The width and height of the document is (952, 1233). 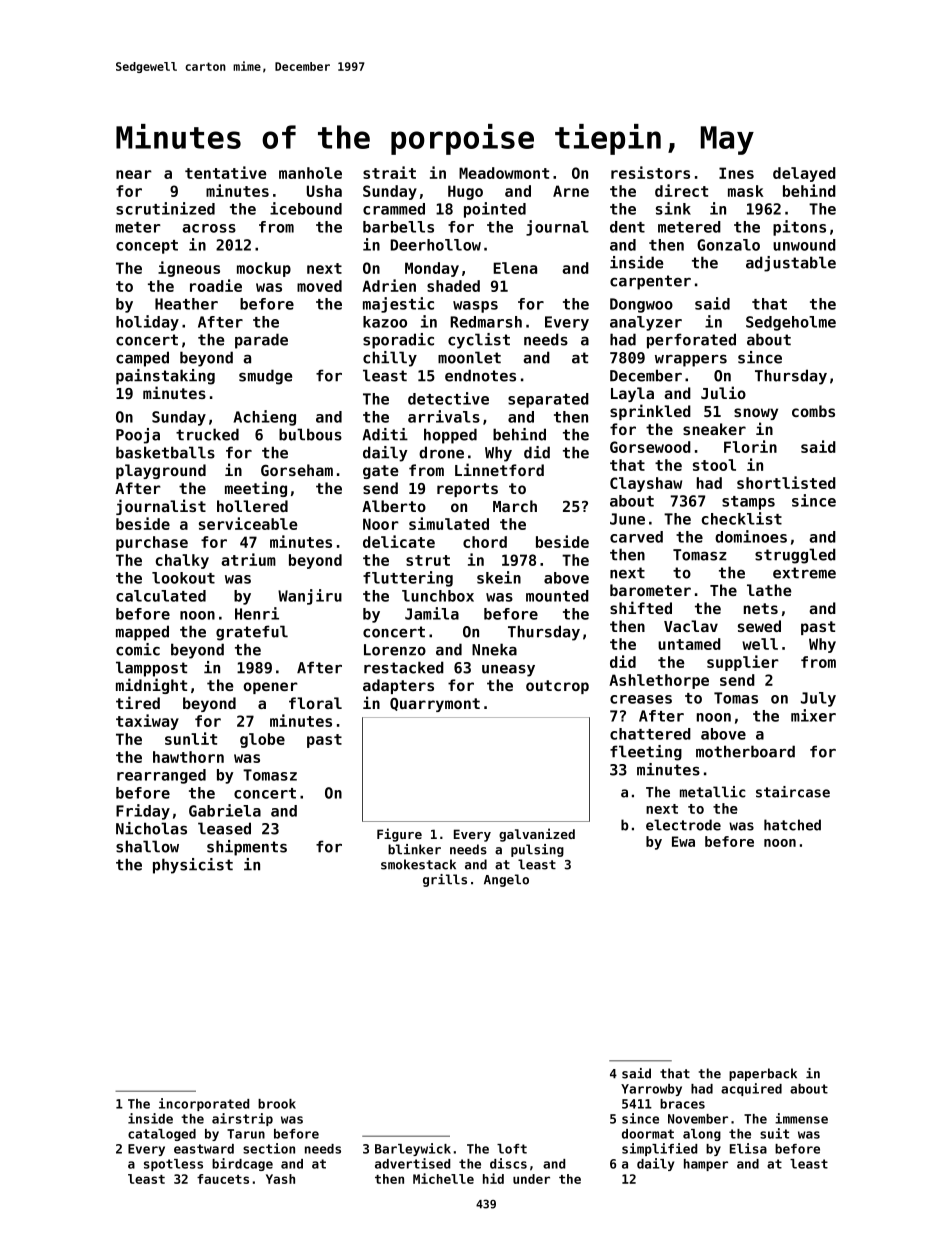 What do you see at coordinates (537, 835) in the document?
I see `galvanized` at bounding box center [537, 835].
